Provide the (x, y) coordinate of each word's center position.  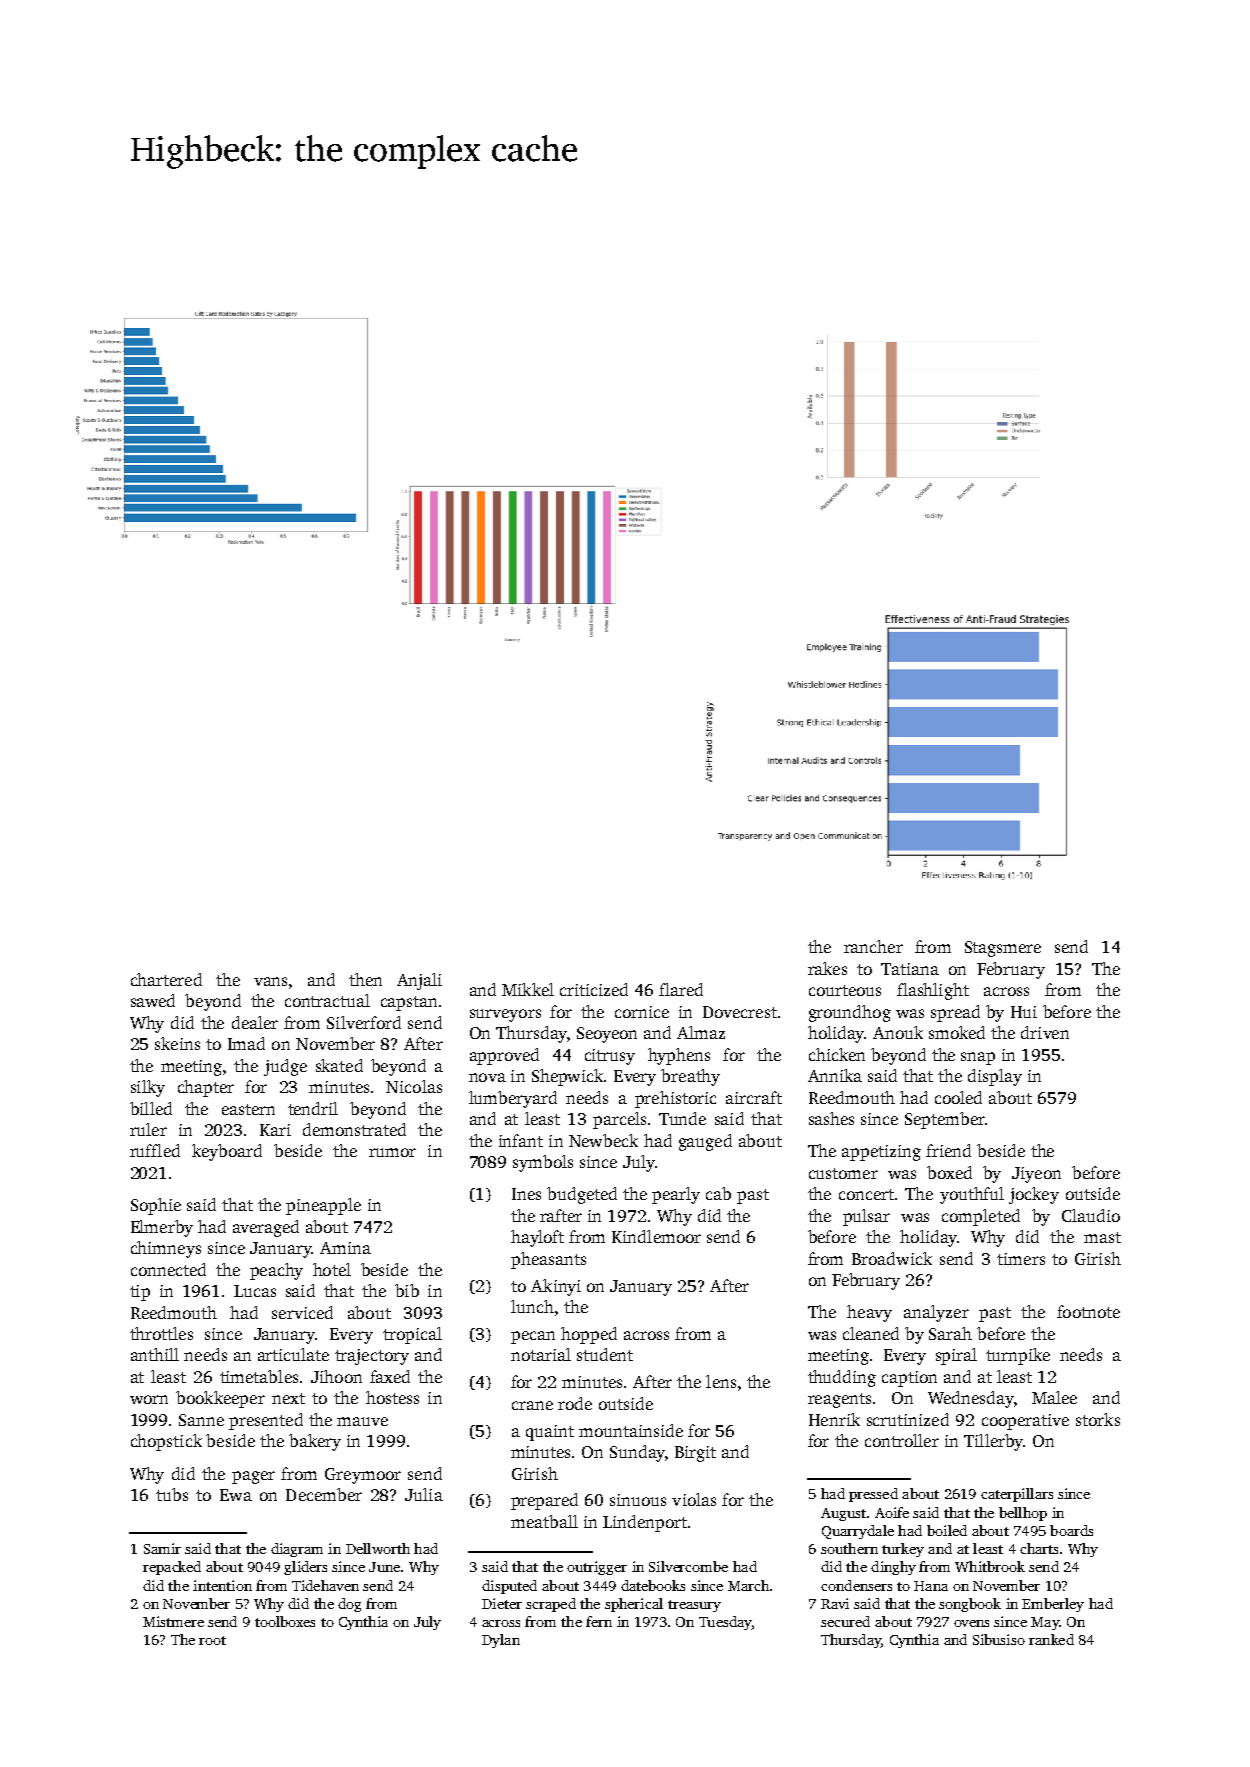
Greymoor (363, 1476)
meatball (544, 1521)
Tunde (682, 1118)
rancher (873, 946)
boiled (947, 1530)
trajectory (372, 1357)
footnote (1088, 1311)
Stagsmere (1003, 949)
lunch (532, 1306)
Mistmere (173, 1621)
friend (948, 1150)
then (365, 979)
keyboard (227, 1152)
